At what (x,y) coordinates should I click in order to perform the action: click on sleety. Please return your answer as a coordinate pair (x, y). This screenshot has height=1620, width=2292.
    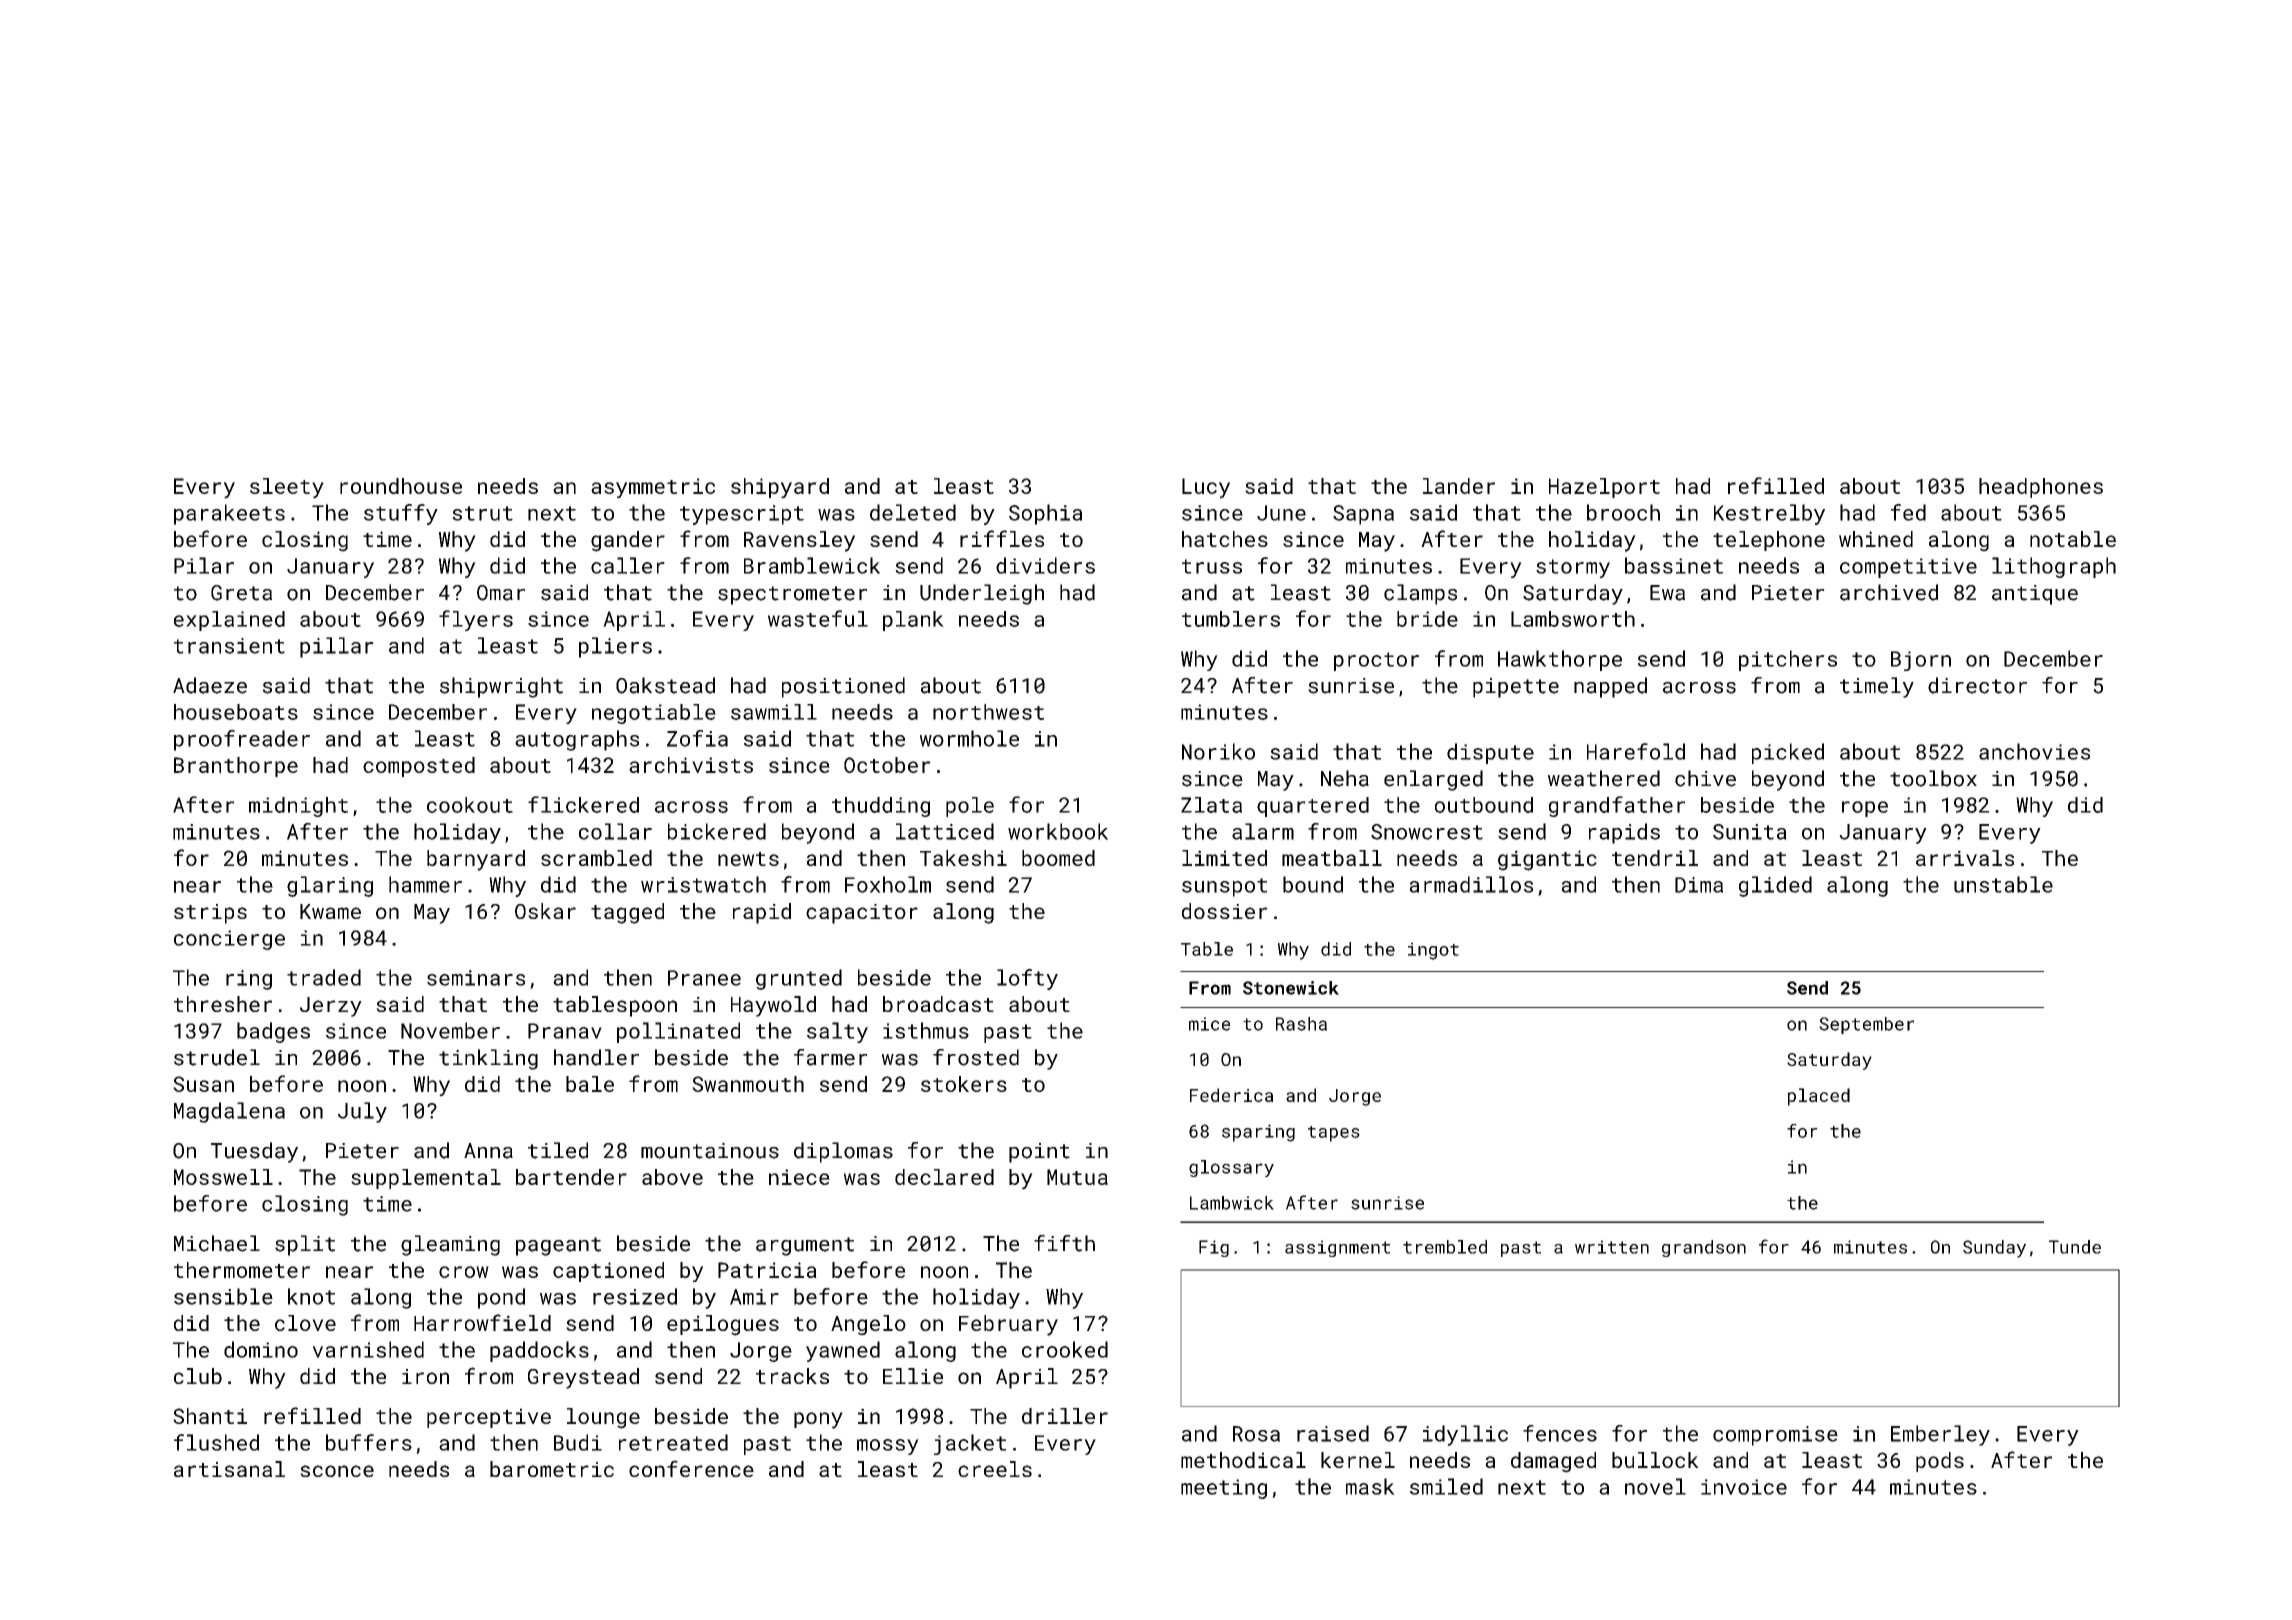
    Looking at the image, I should click on (287, 488).
